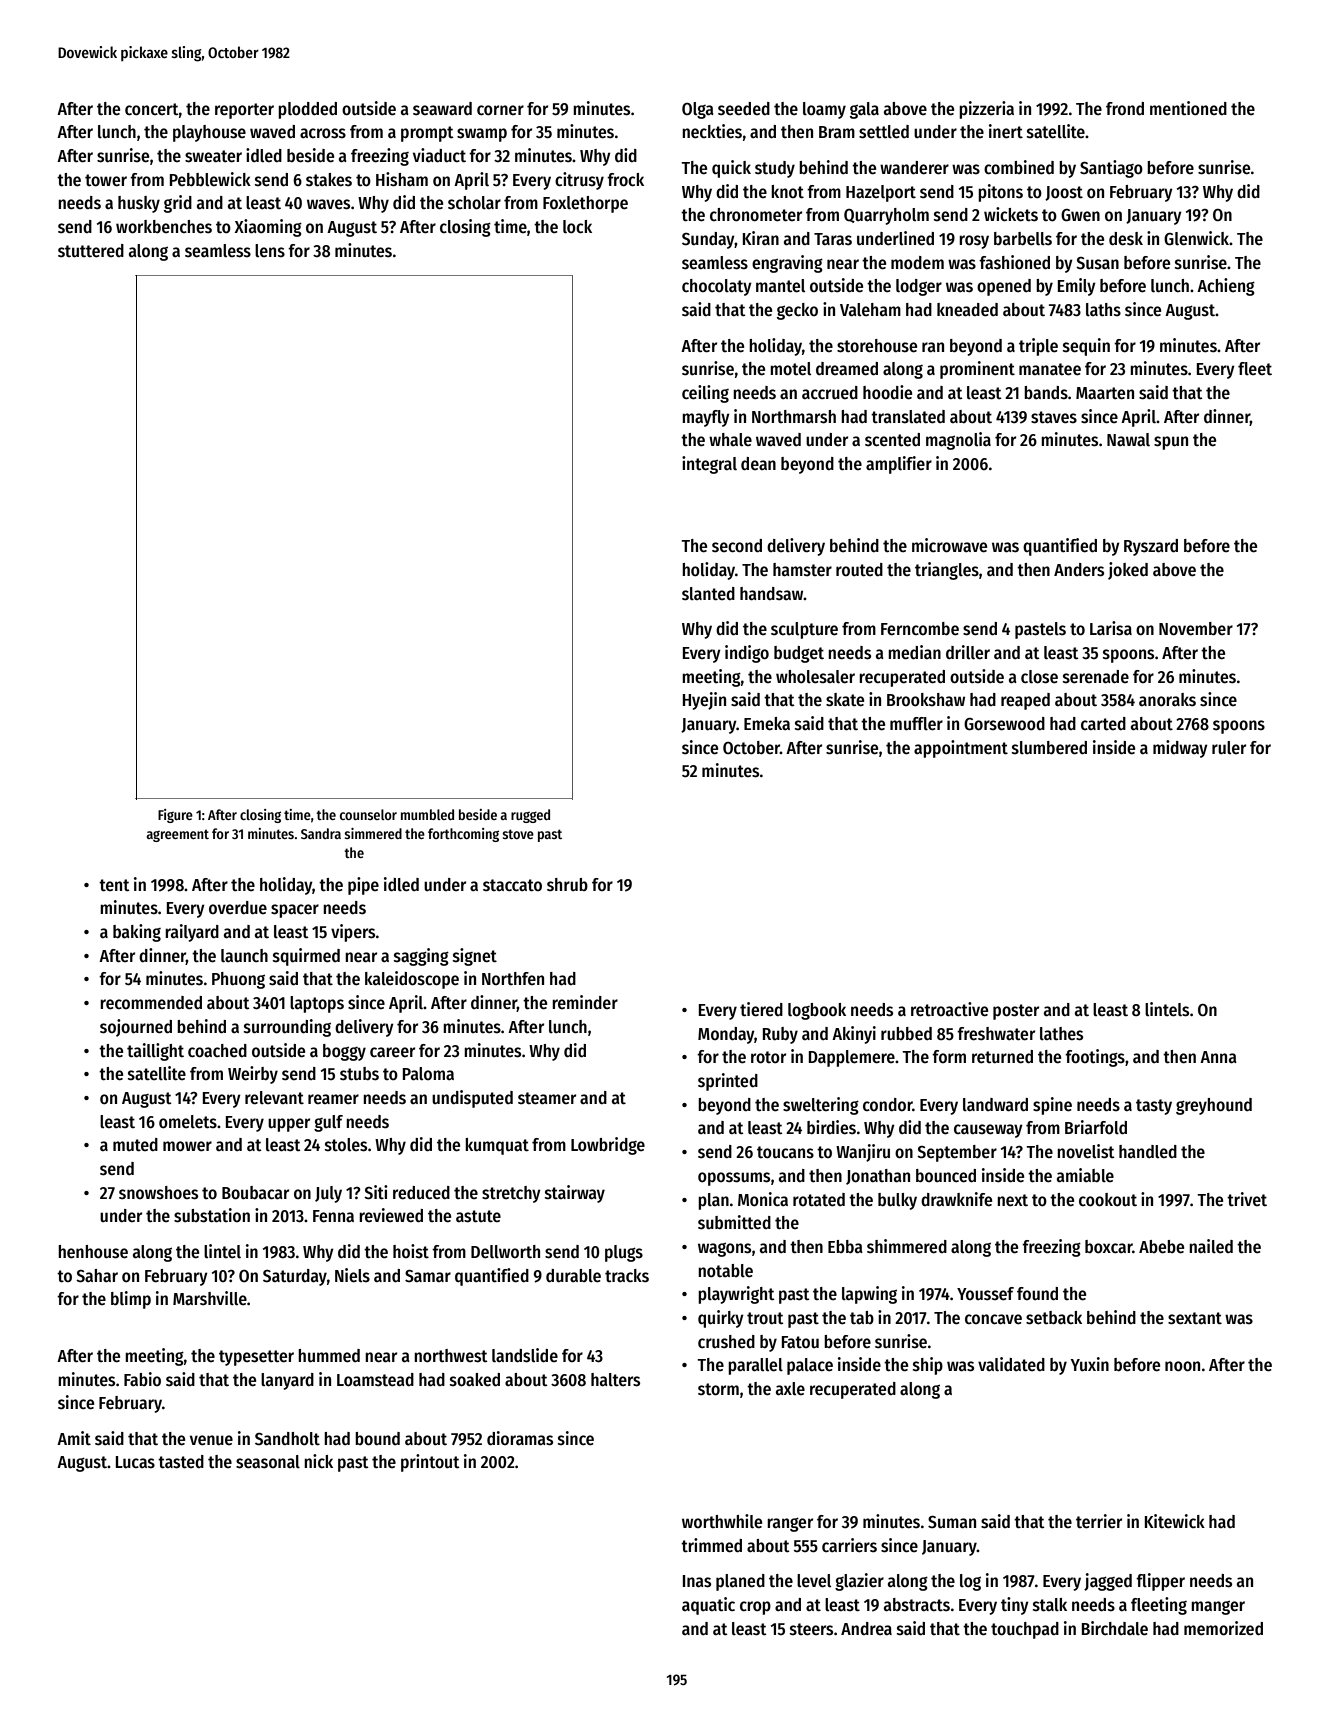 The height and width of the screenshot is (1725, 1333). I want to click on Figure, so click(175, 816).
